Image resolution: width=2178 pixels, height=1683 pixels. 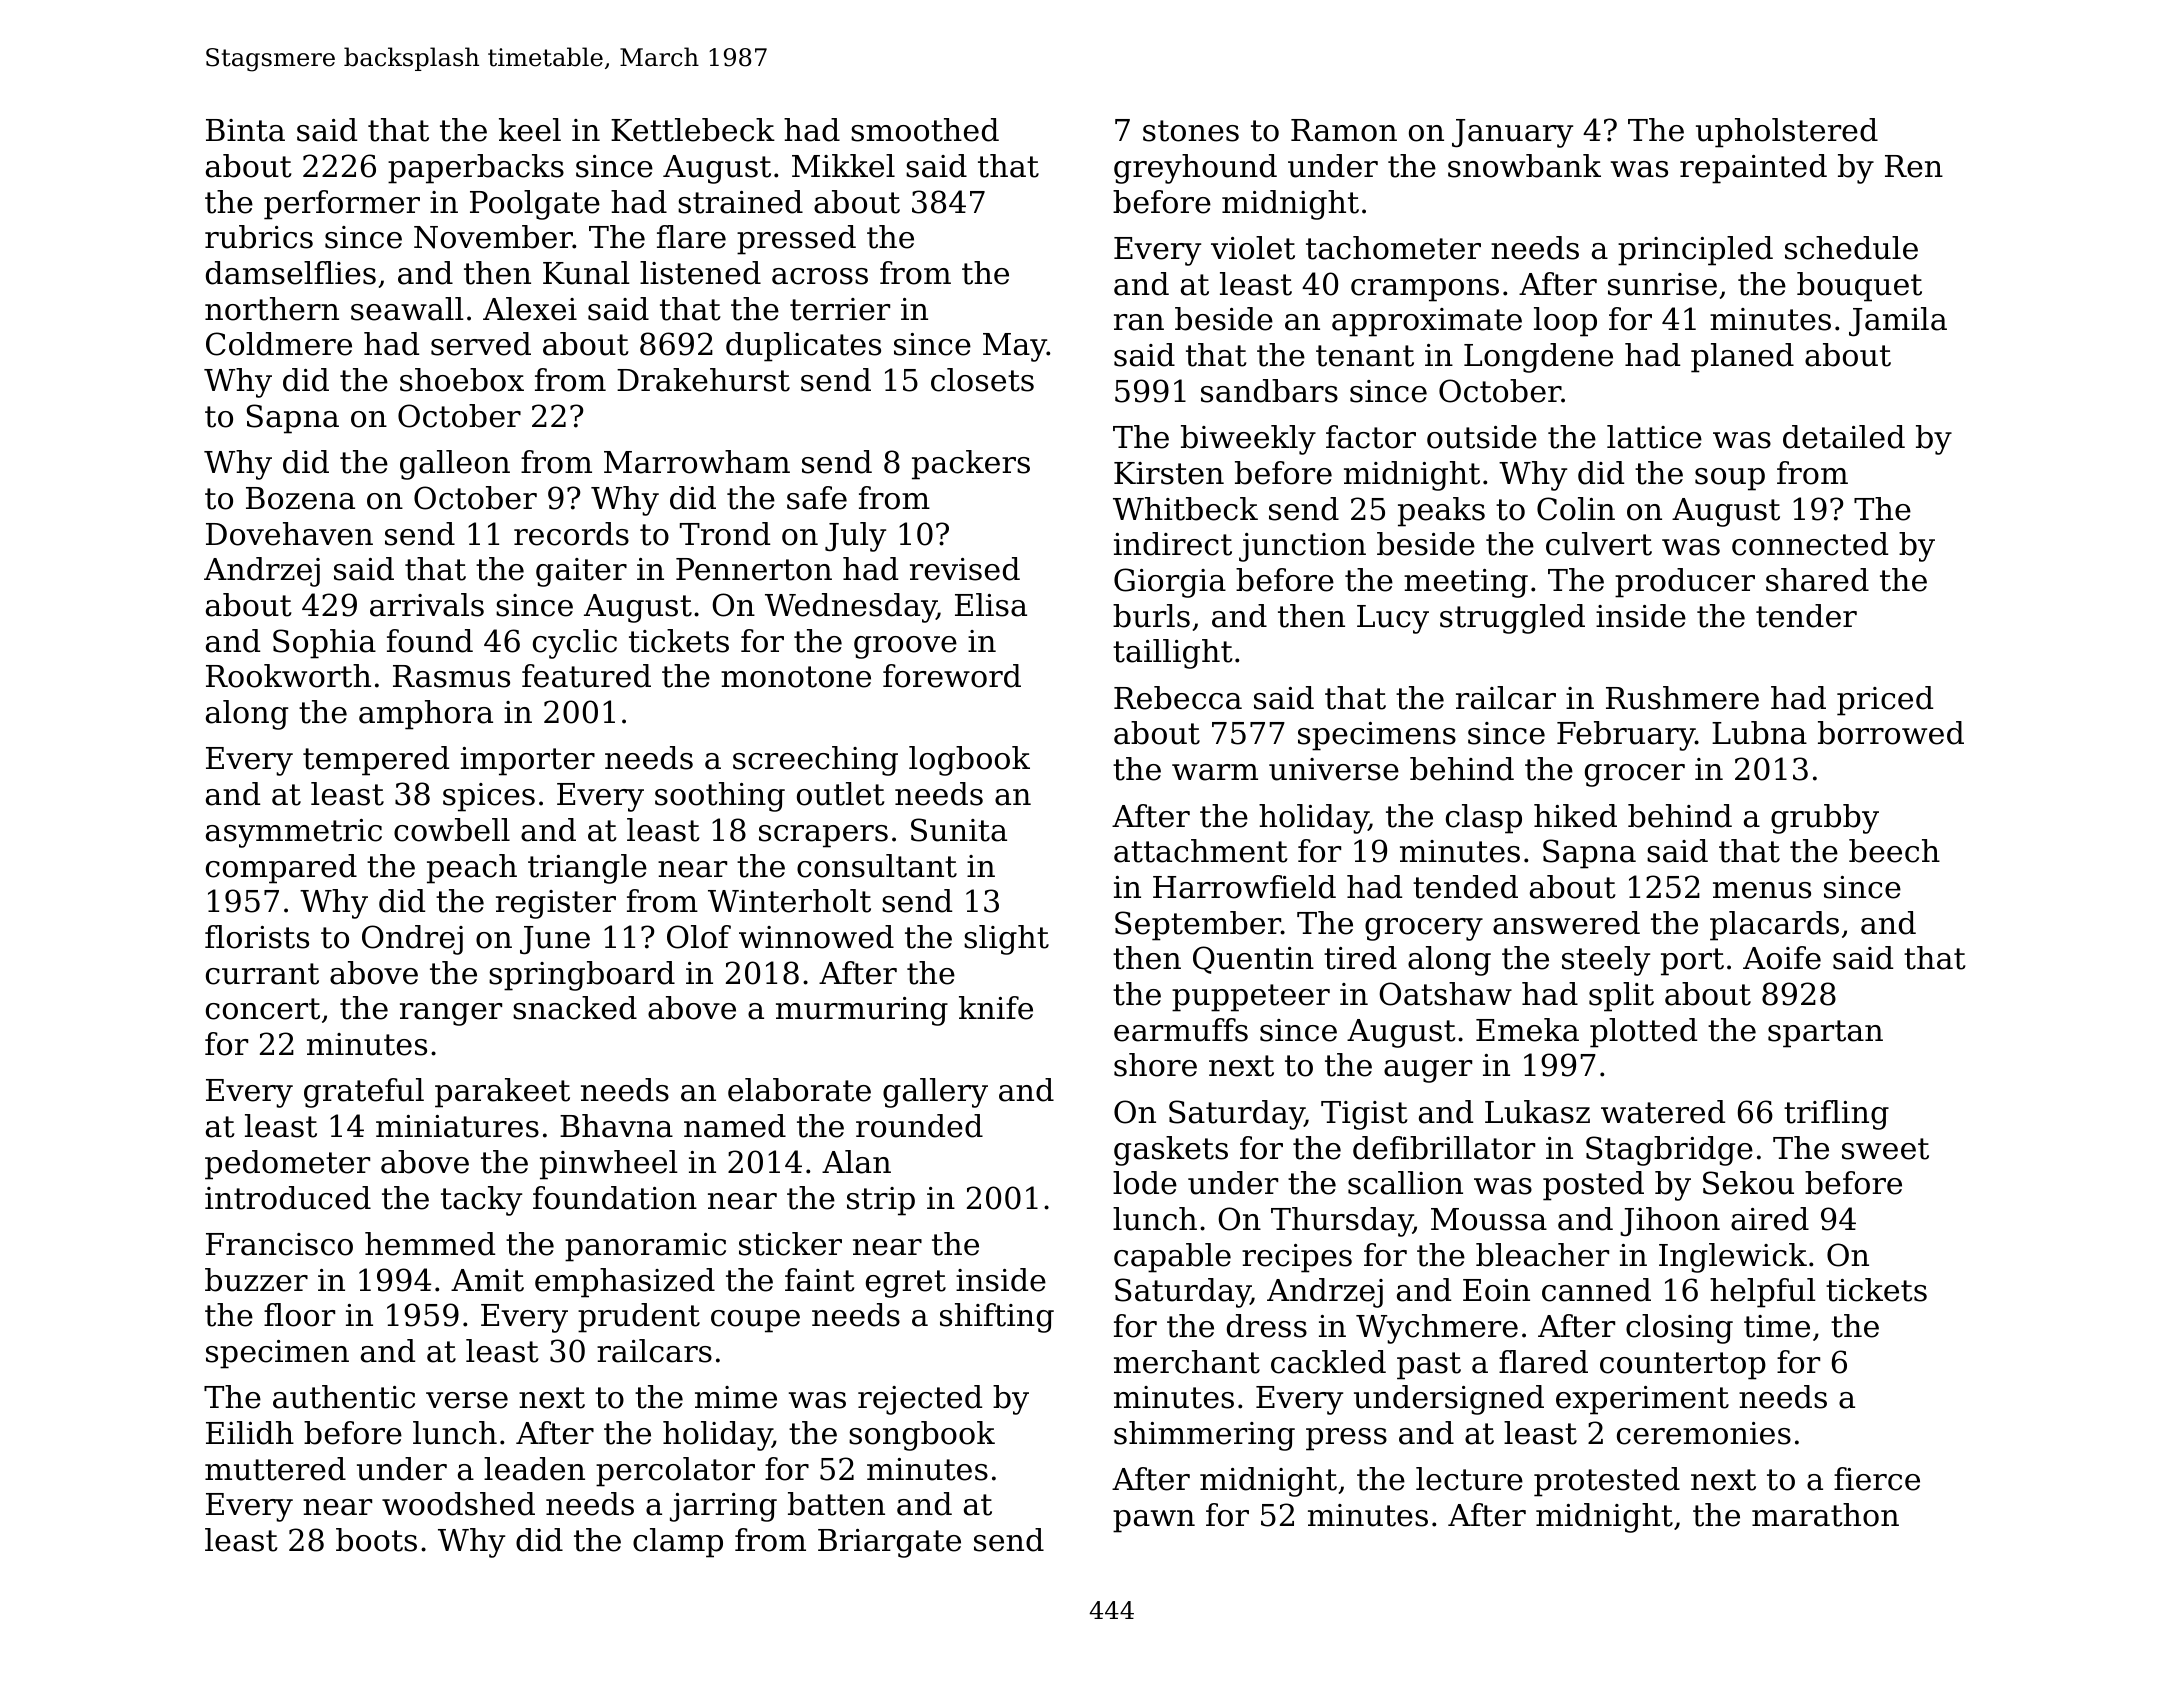 I want to click on borrowed, so click(x=1891, y=733).
